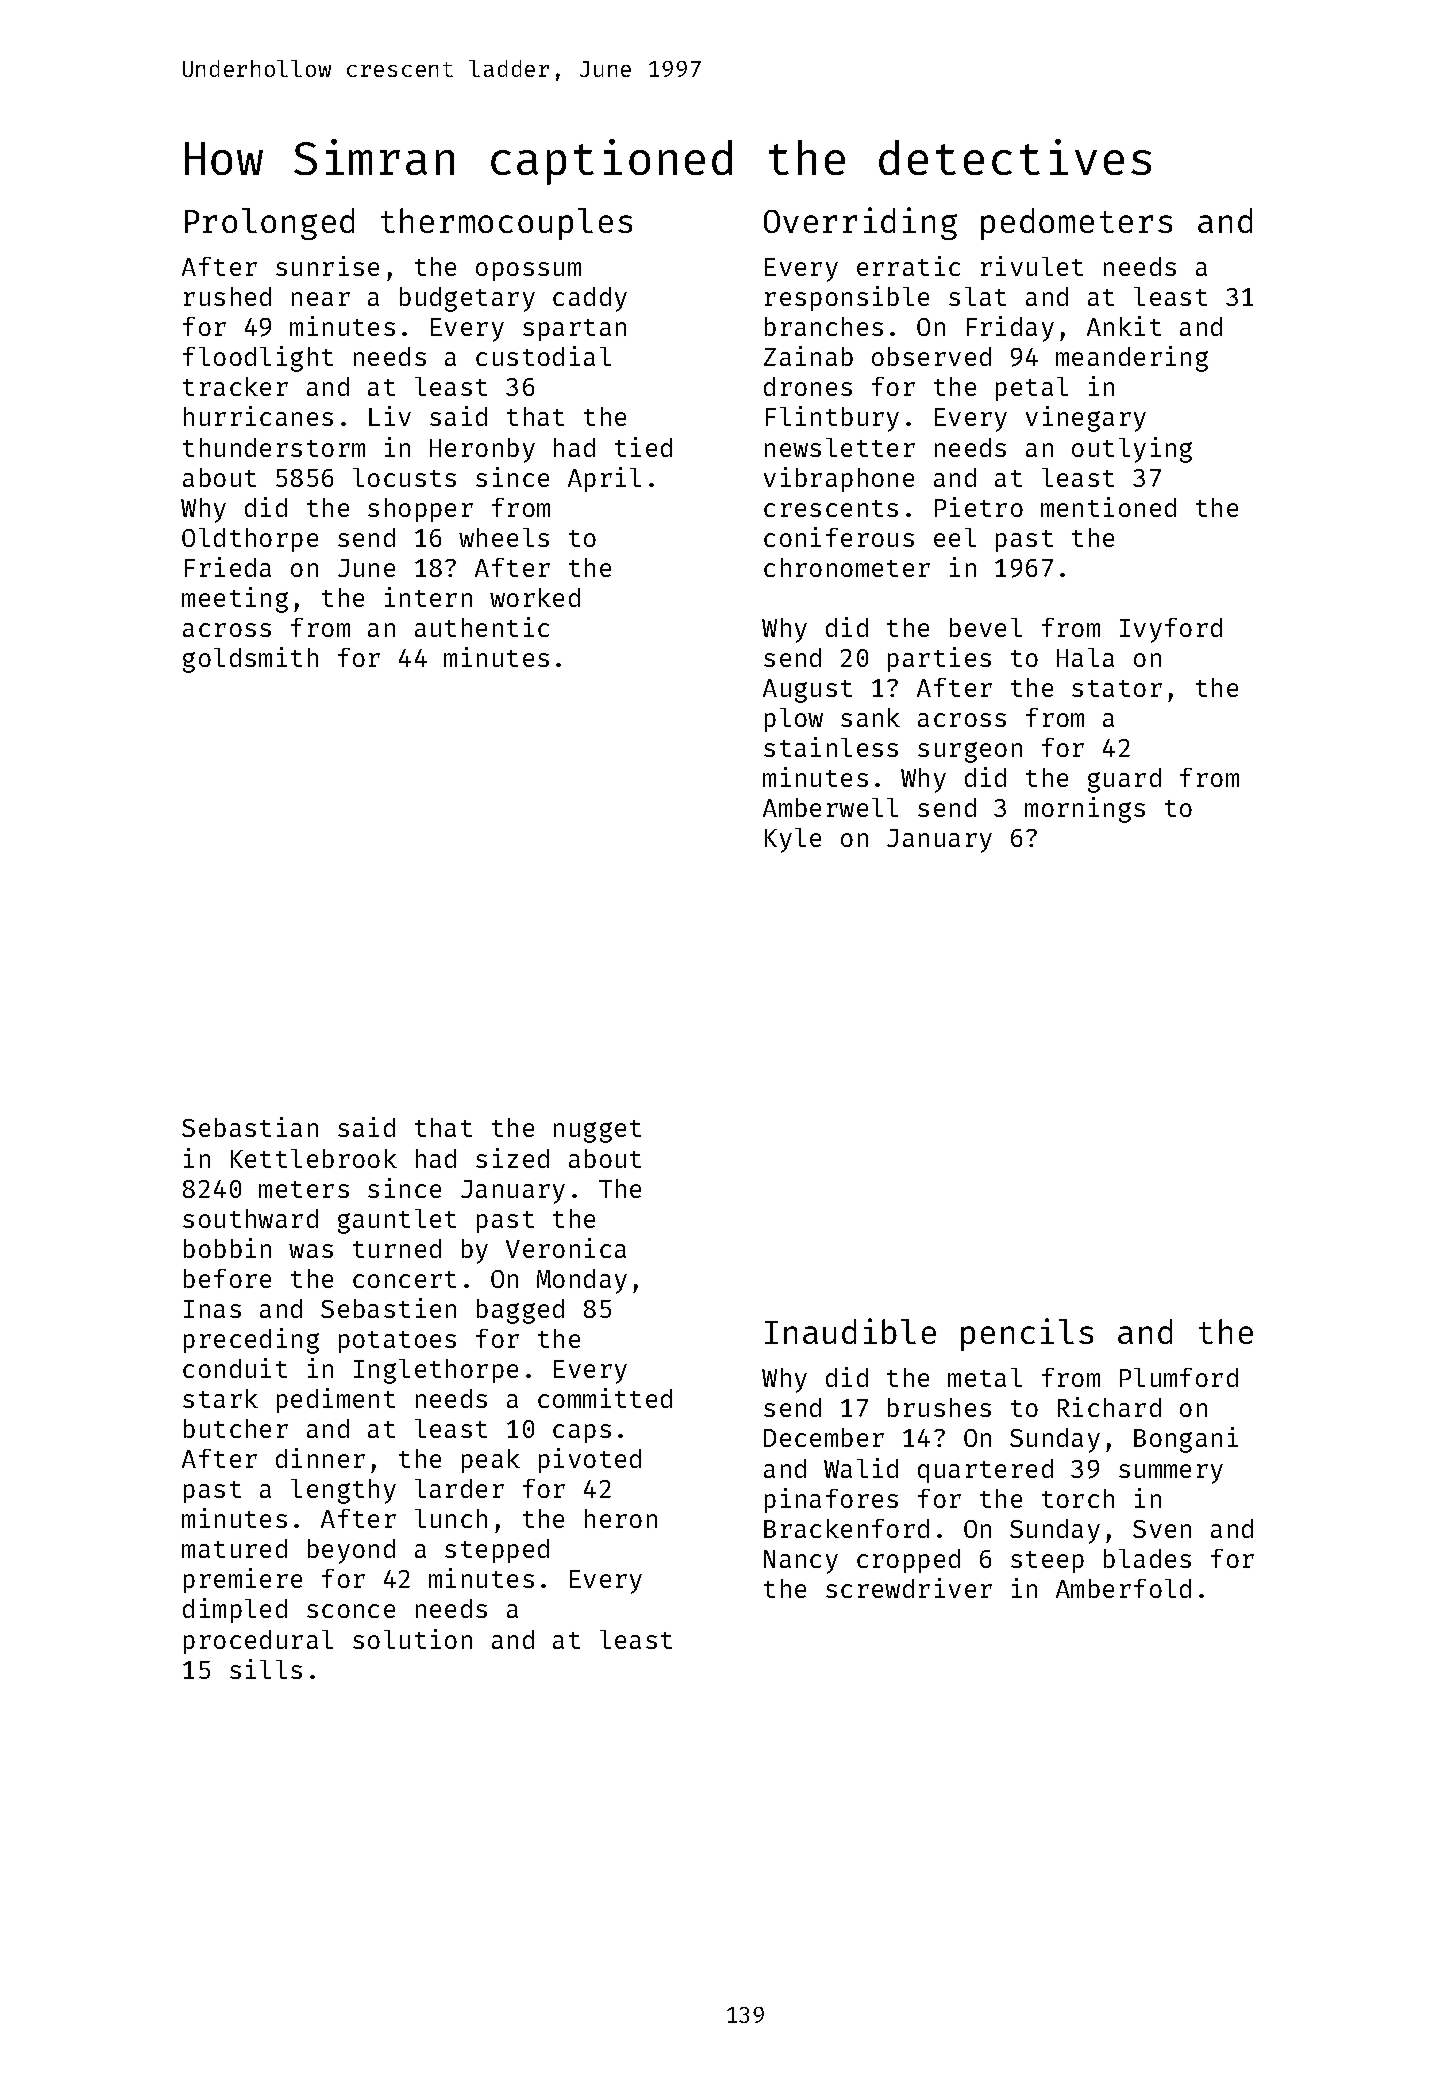 This screenshot has height=2100, width=1450. What do you see at coordinates (320, 1458) in the screenshot?
I see `dinner` at bounding box center [320, 1458].
